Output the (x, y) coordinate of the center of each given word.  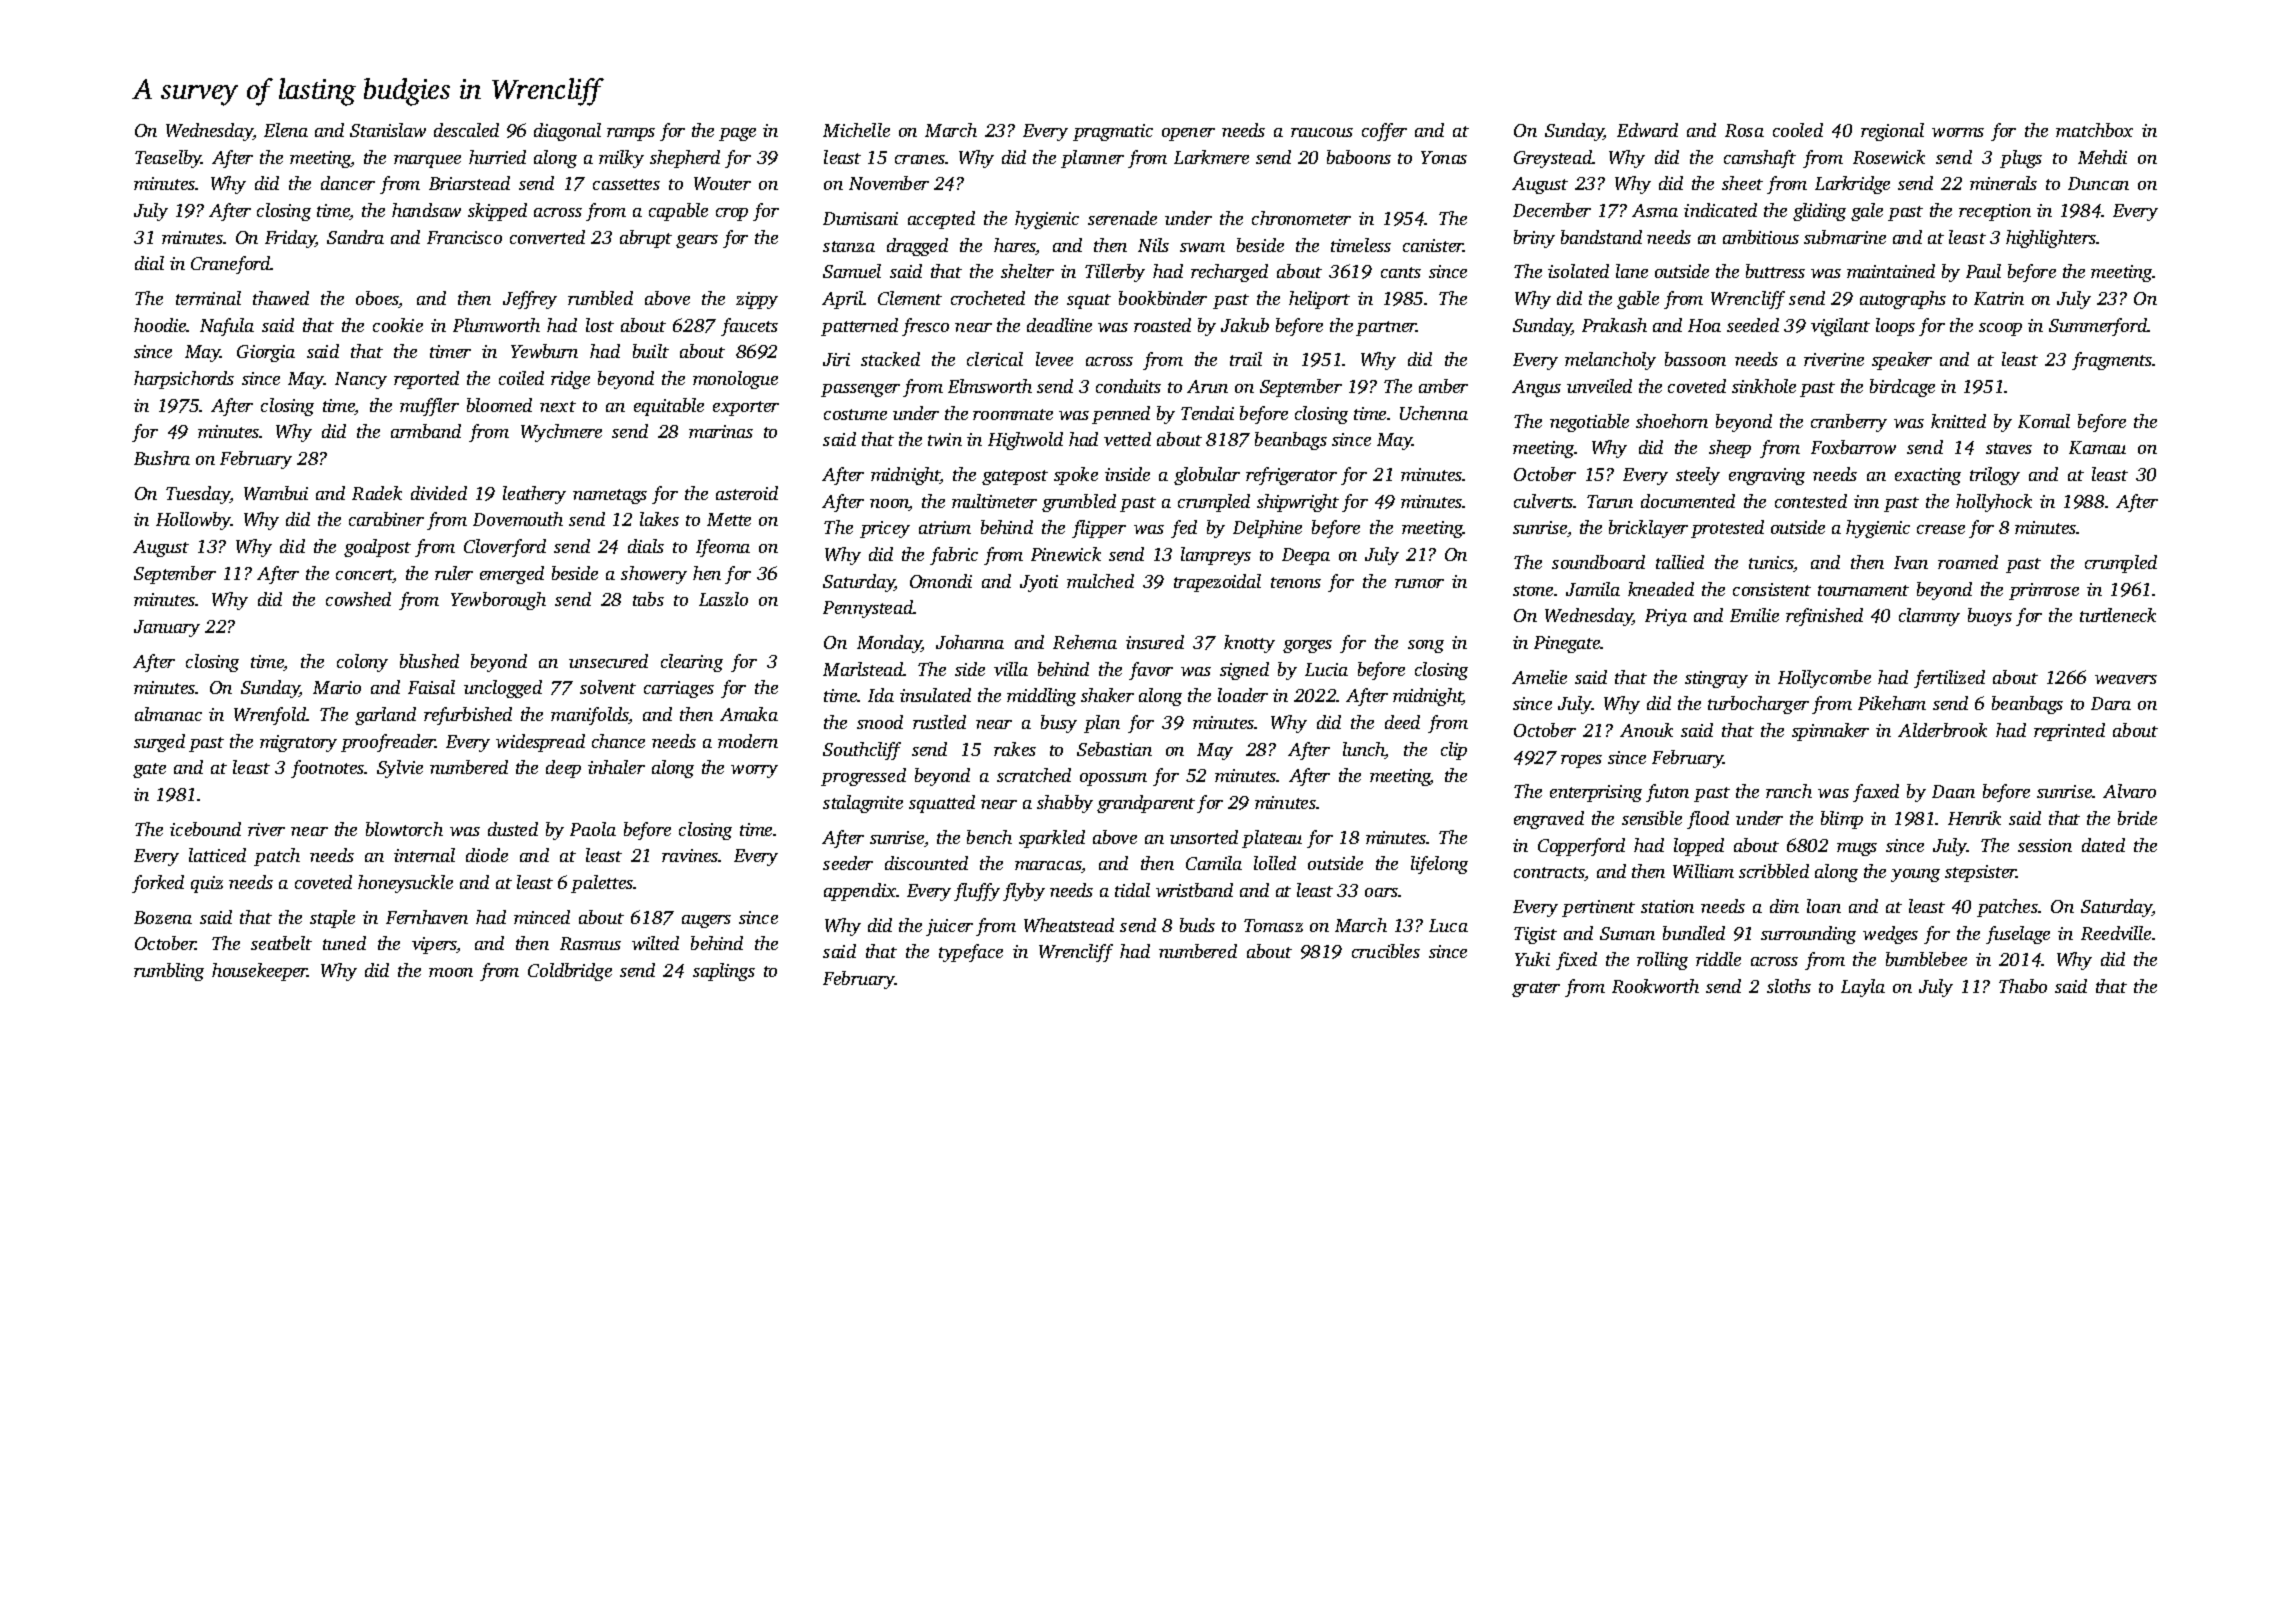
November (889, 183)
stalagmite (863, 804)
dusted (513, 829)
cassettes (626, 184)
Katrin (1999, 298)
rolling (1662, 961)
